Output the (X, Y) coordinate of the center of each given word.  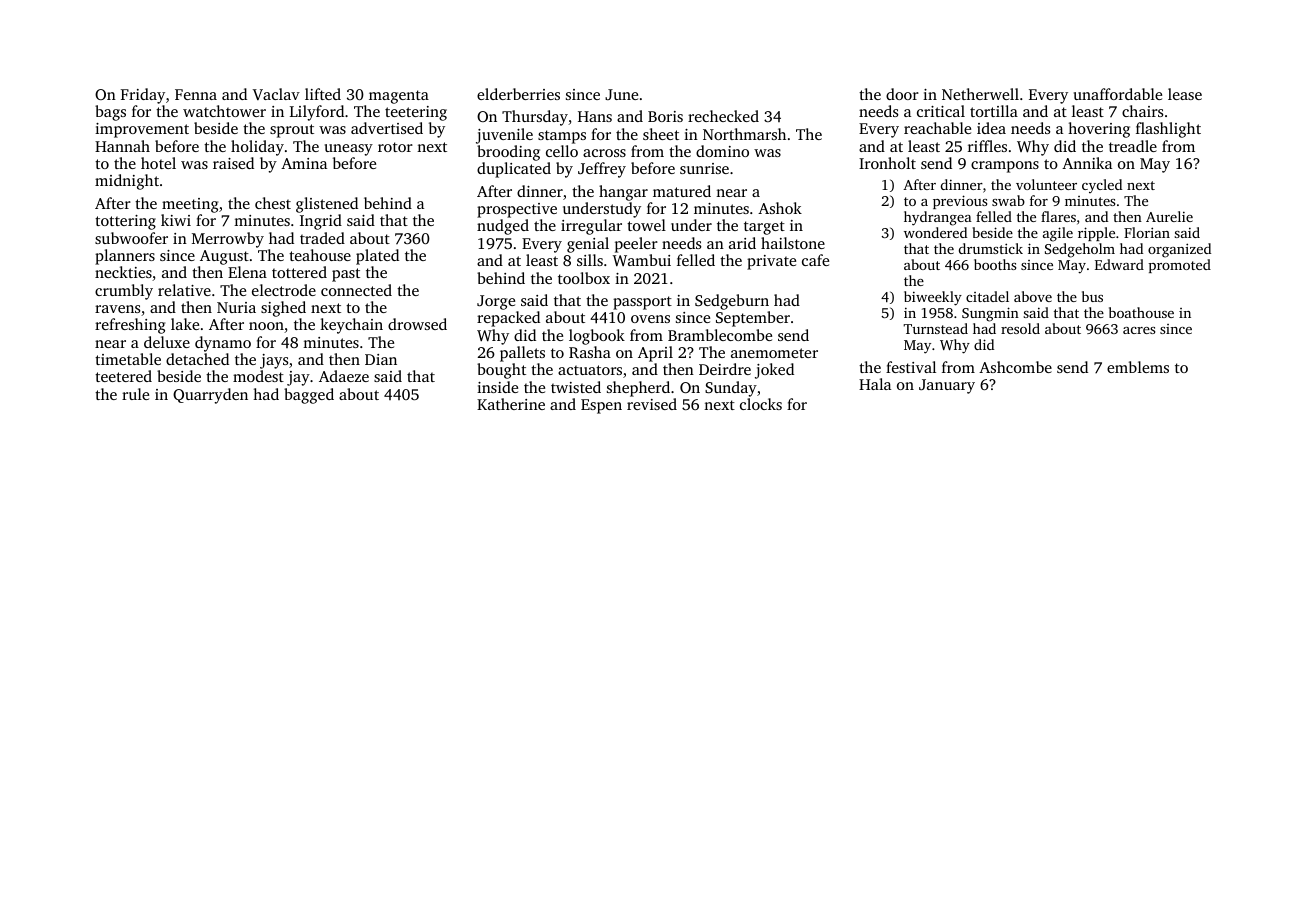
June (621, 94)
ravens (117, 309)
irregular (591, 227)
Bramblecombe (720, 335)
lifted (323, 94)
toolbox (584, 278)
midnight (127, 182)
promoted (1180, 266)
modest (258, 376)
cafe (815, 260)
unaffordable (1118, 94)
